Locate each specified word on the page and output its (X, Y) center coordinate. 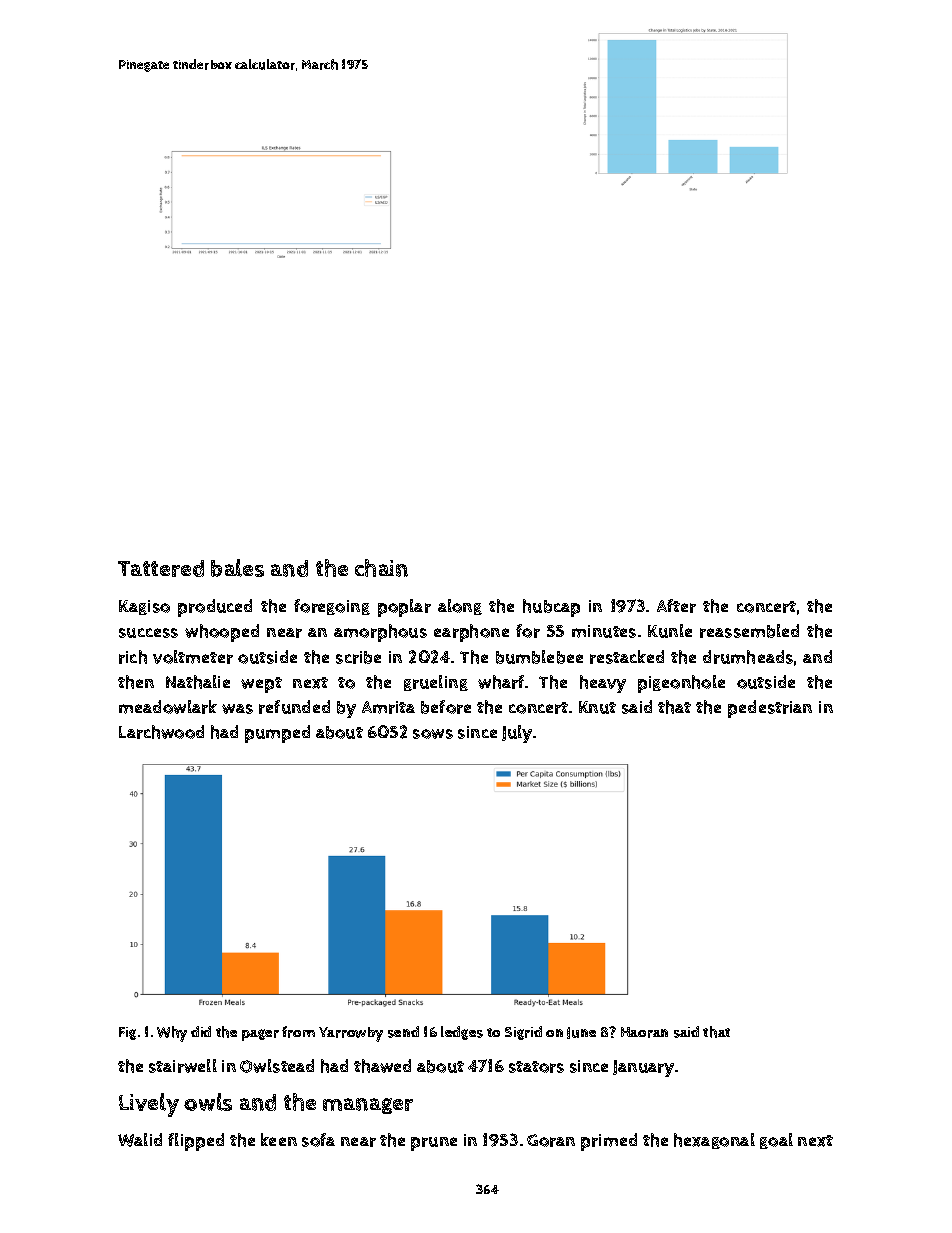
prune (434, 1144)
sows (433, 734)
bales (237, 568)
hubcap (551, 608)
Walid (140, 1140)
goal (776, 1141)
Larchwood (161, 732)
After (676, 606)
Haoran (644, 1032)
